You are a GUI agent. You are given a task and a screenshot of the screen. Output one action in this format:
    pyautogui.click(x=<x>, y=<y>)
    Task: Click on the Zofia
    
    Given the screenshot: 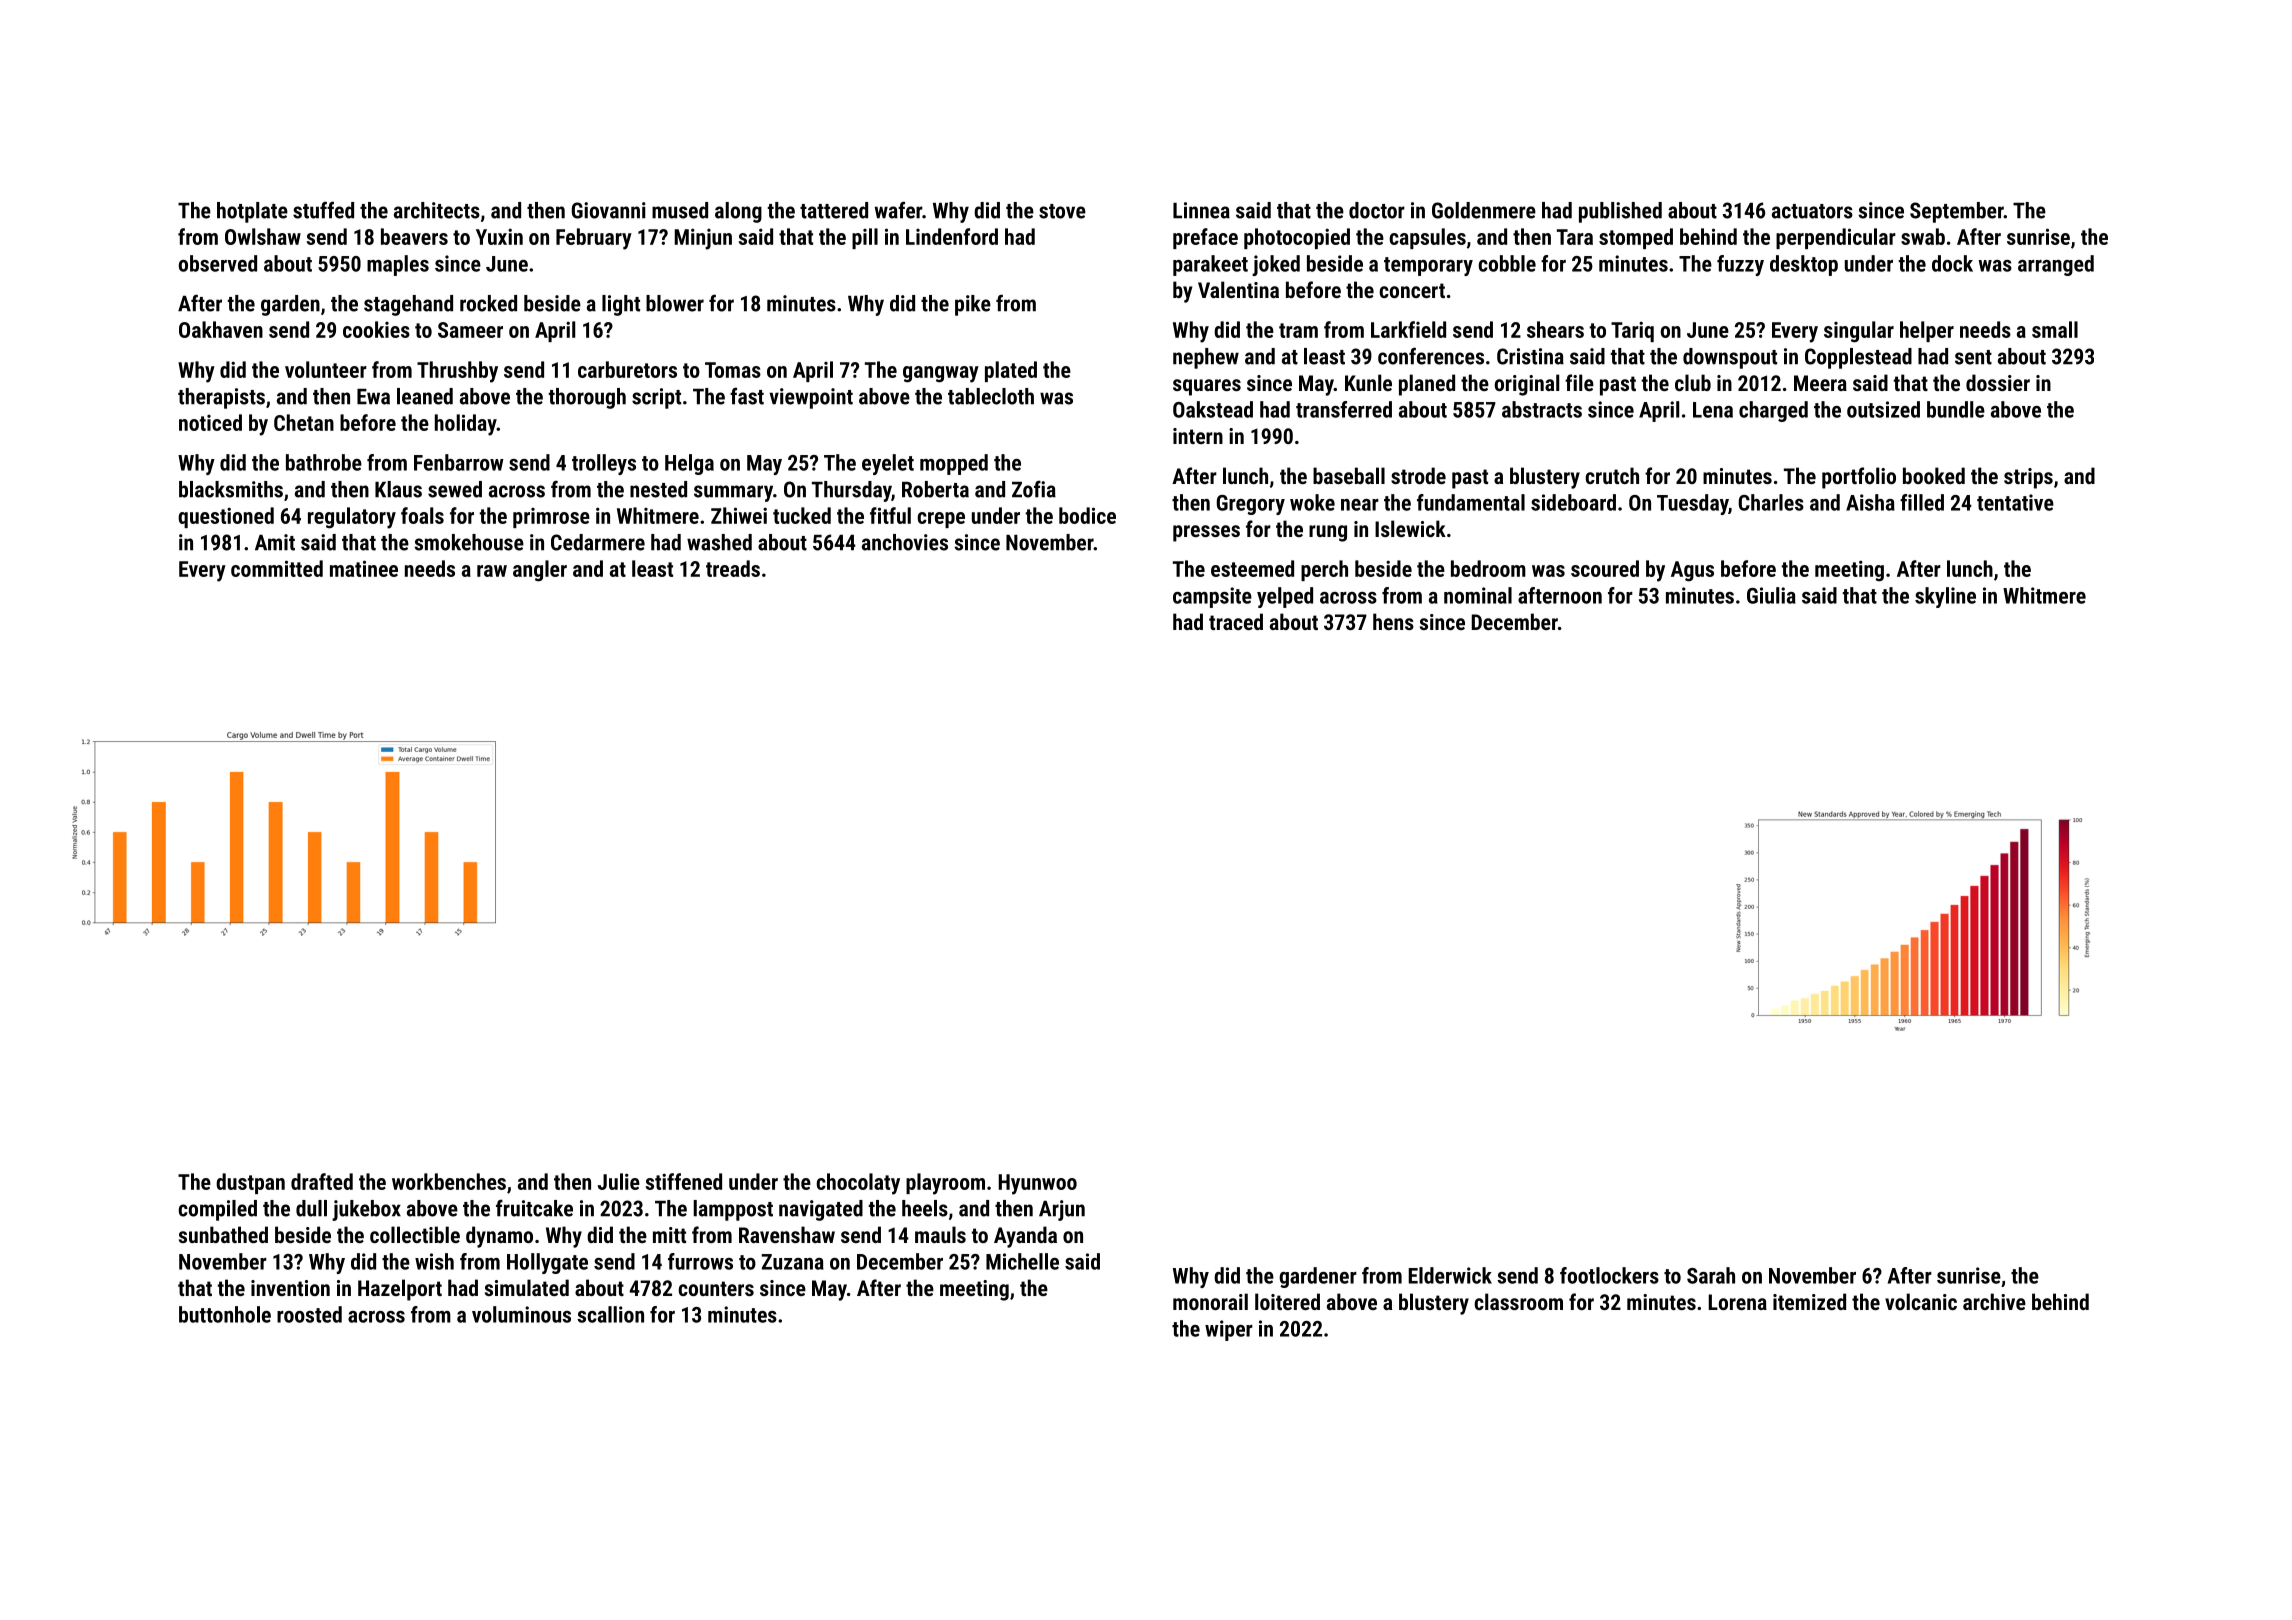 What is the action you would take?
    pyautogui.click(x=1034, y=489)
